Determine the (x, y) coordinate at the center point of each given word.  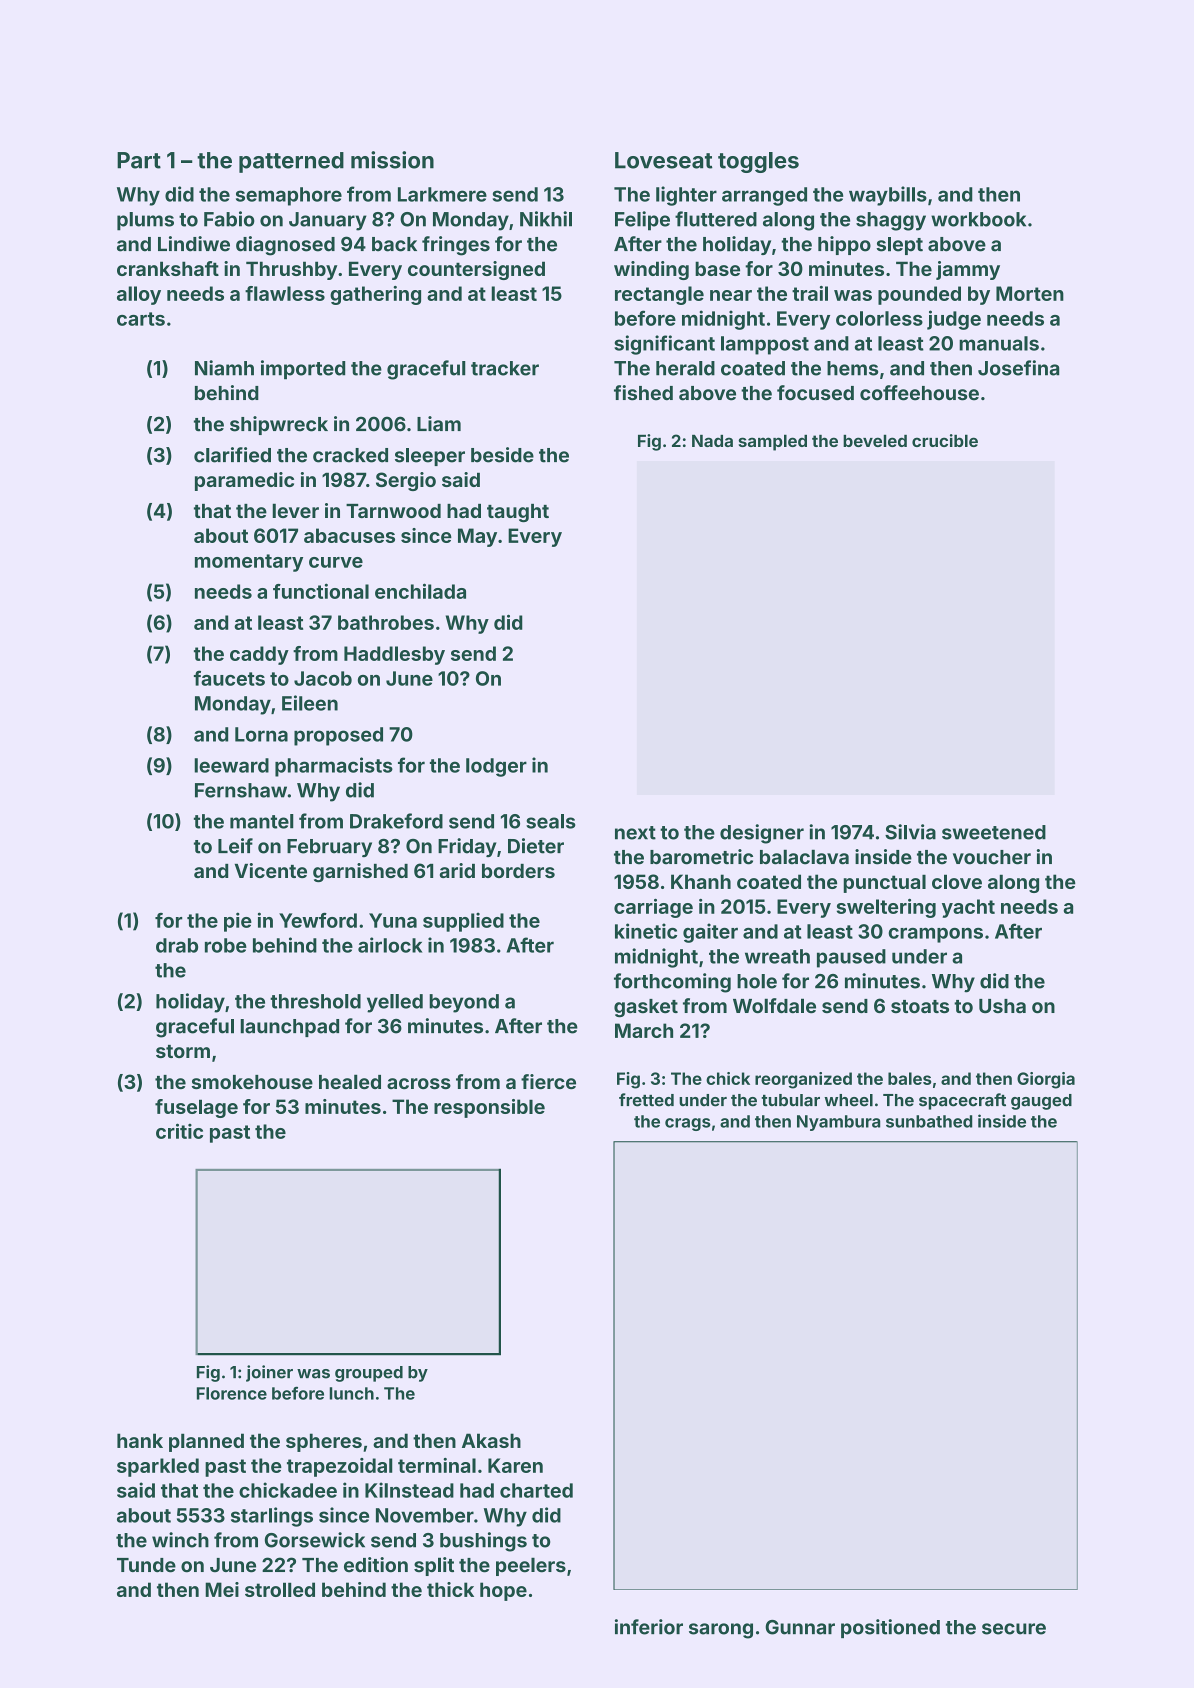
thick (450, 1589)
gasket (646, 1008)
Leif (235, 846)
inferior (649, 1627)
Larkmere (442, 194)
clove (957, 881)
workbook (978, 219)
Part (139, 160)
